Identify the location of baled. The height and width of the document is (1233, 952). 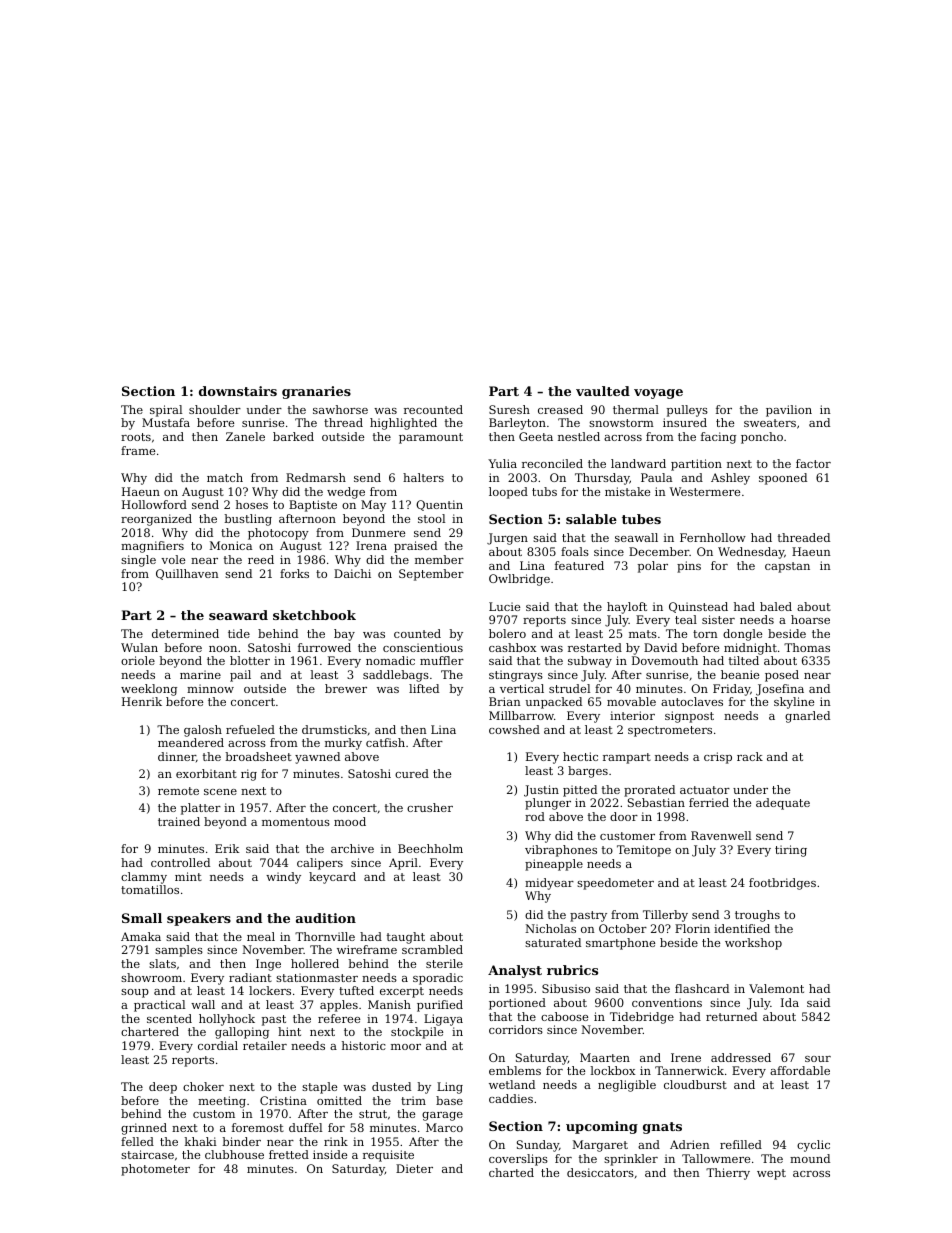
(776, 606).
